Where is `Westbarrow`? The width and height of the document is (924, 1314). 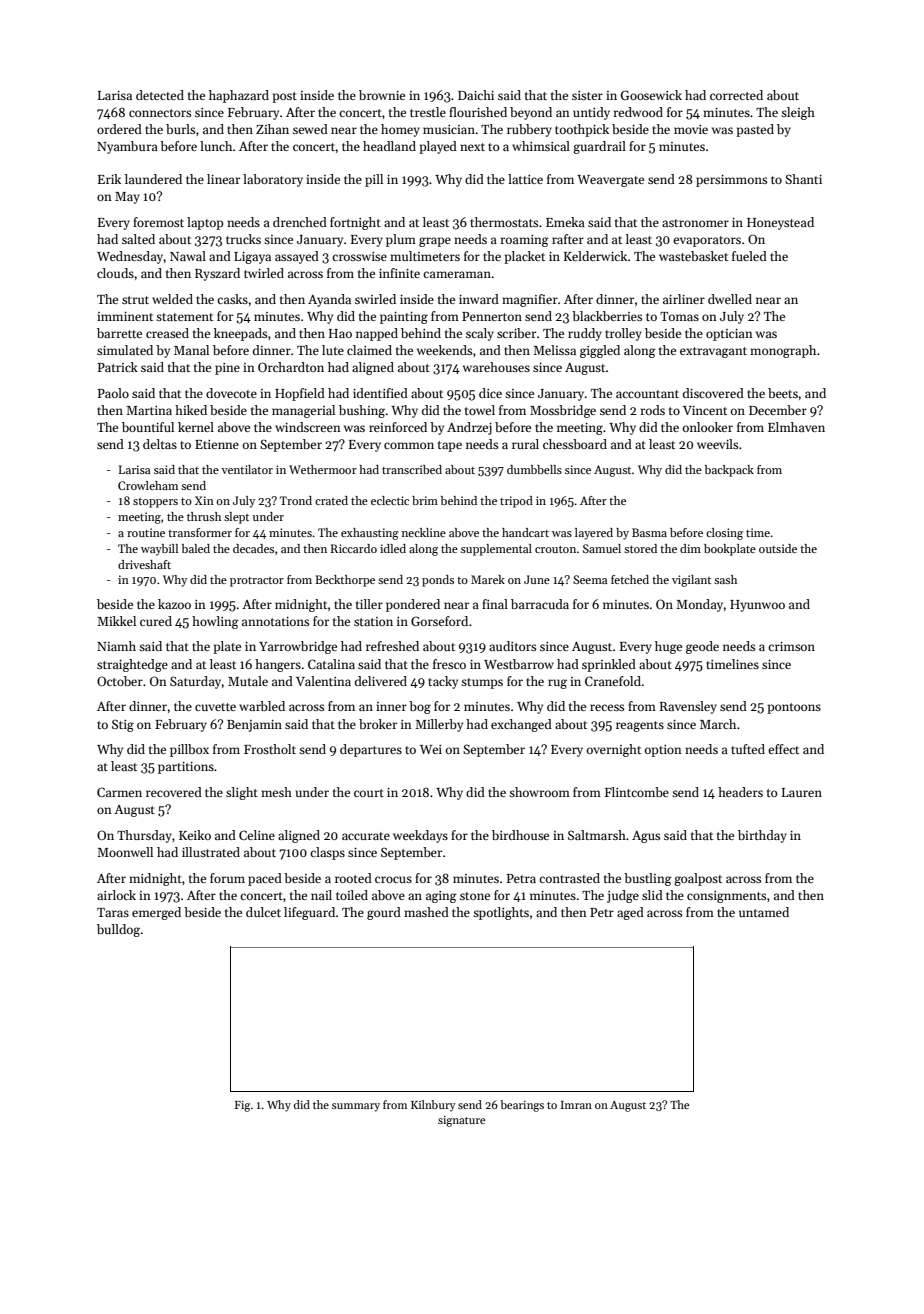 Westbarrow is located at coordinates (519, 664).
